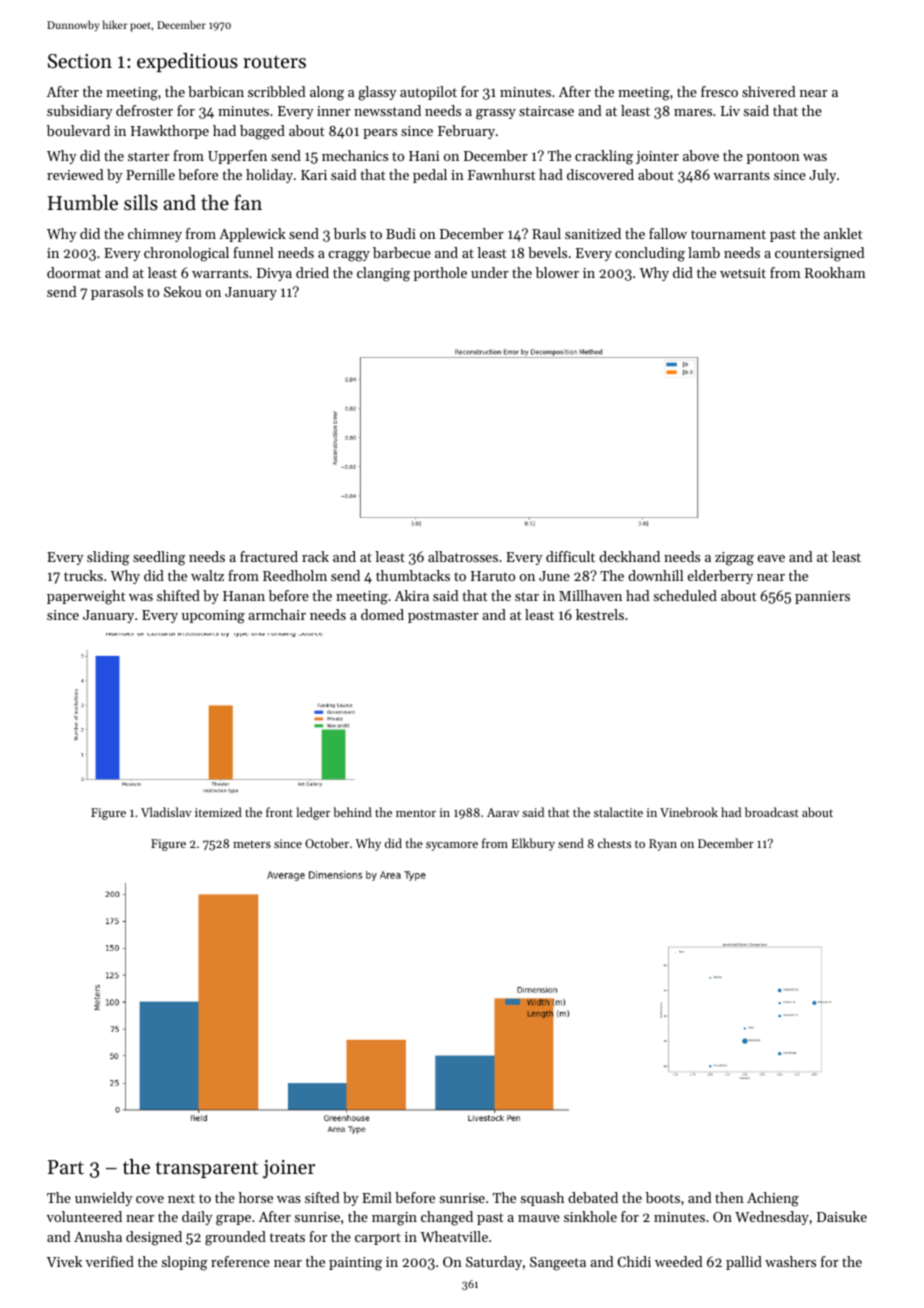 The height and width of the screenshot is (1308, 924). Describe the element at coordinates (80, 61) in the screenshot. I see `Section` at that location.
